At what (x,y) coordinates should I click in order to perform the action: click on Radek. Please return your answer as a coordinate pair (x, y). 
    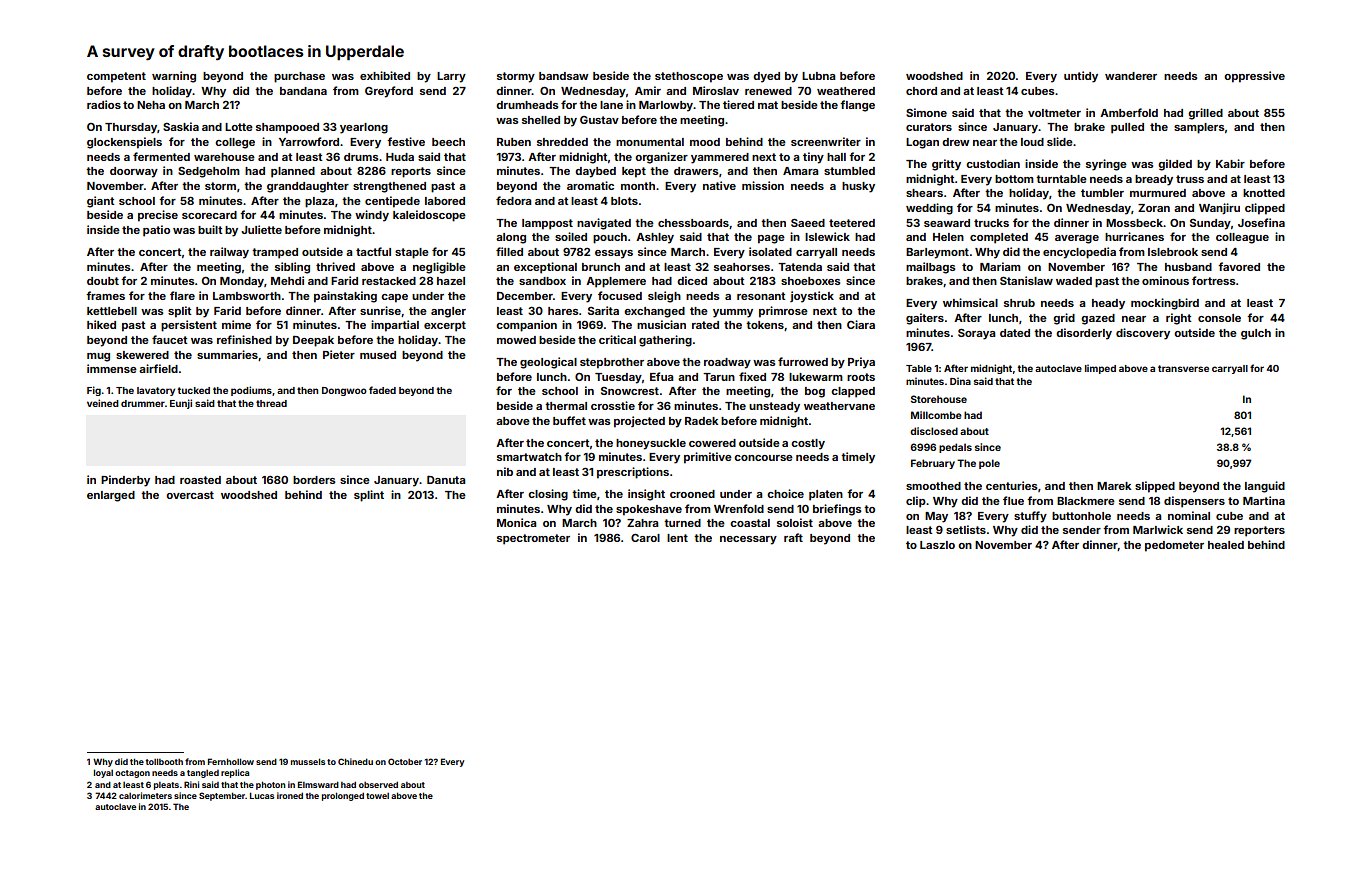
    Looking at the image, I should click on (701, 421).
